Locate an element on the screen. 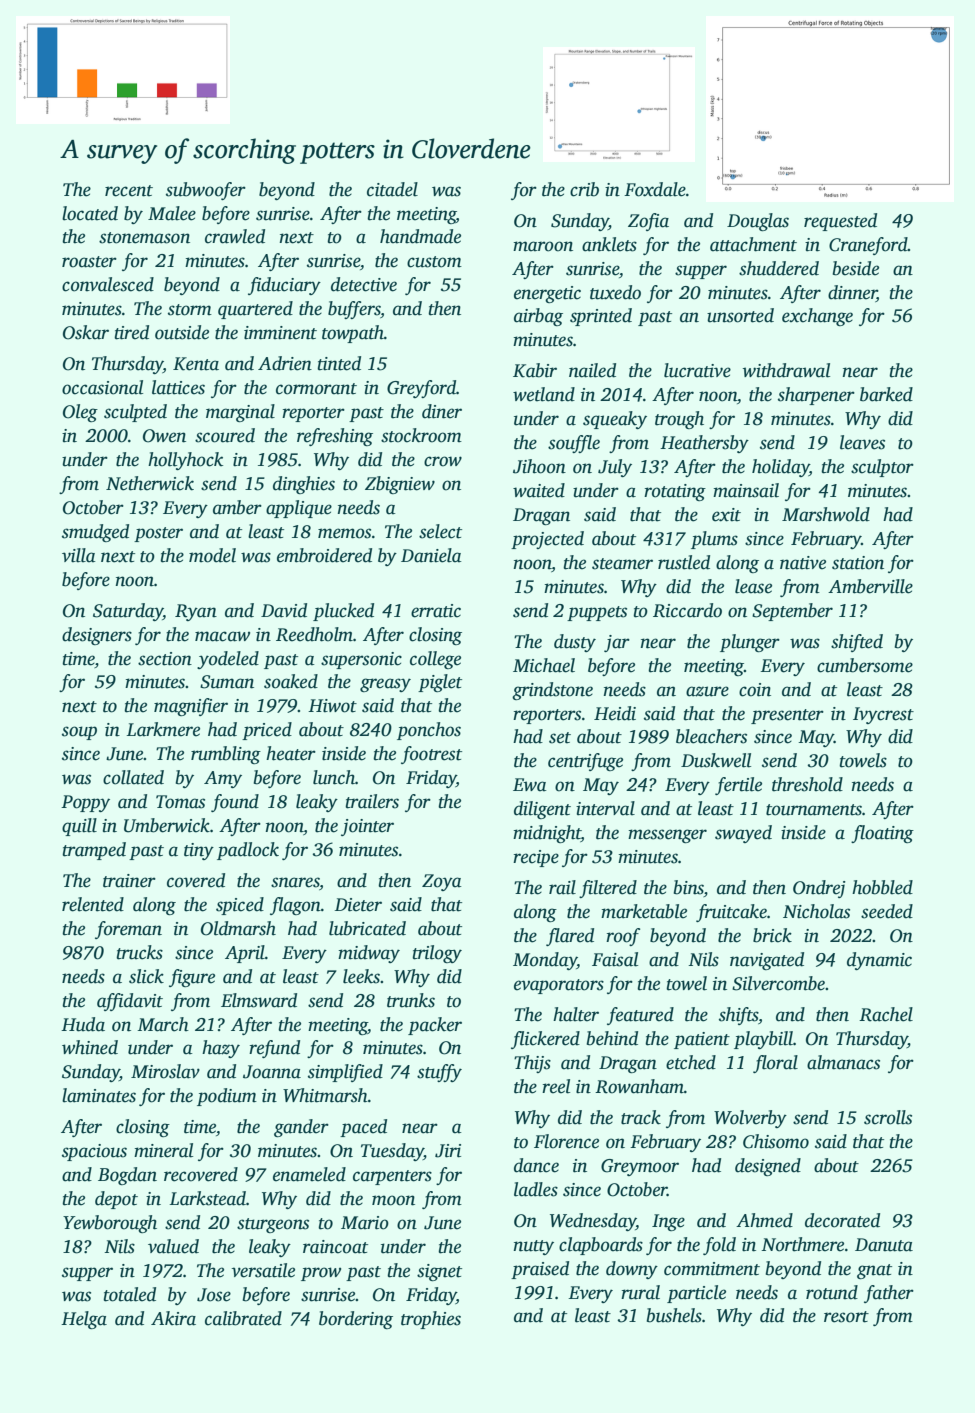  filtered is located at coordinates (608, 889).
